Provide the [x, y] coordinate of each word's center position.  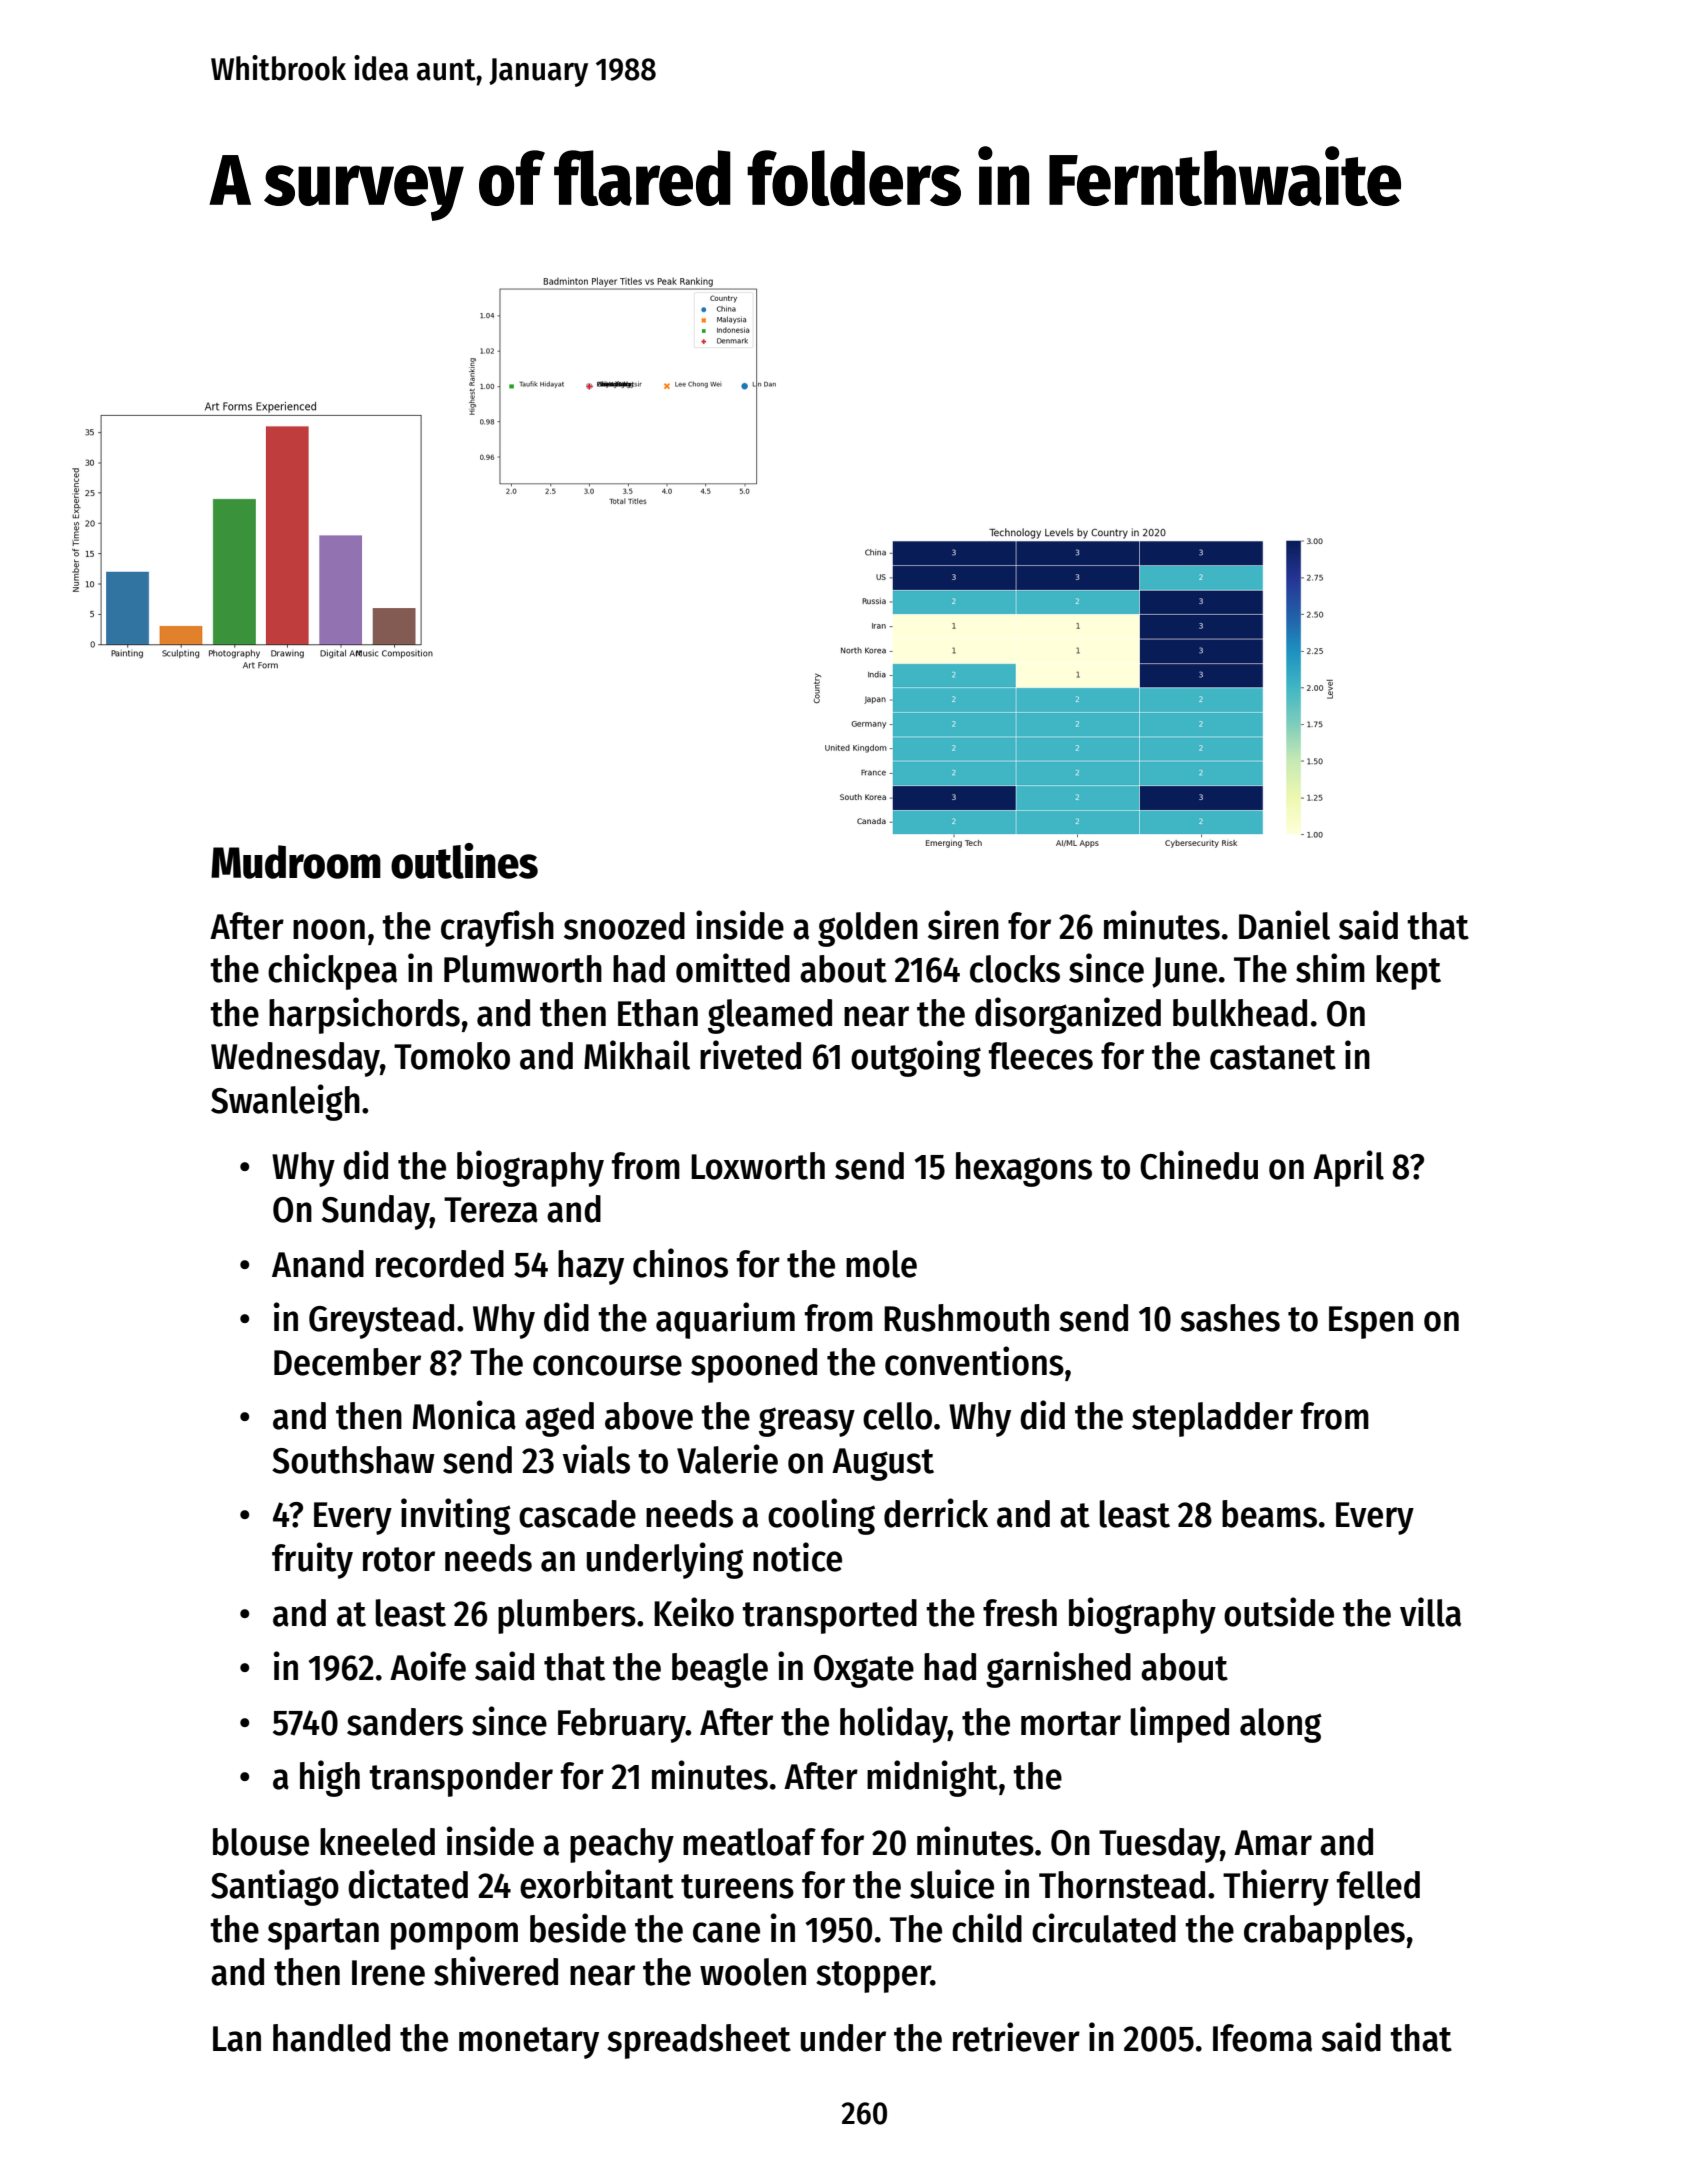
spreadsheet [699, 2041]
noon [329, 929]
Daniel [1284, 925]
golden [868, 929]
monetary [529, 2043]
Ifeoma [1262, 2038]
